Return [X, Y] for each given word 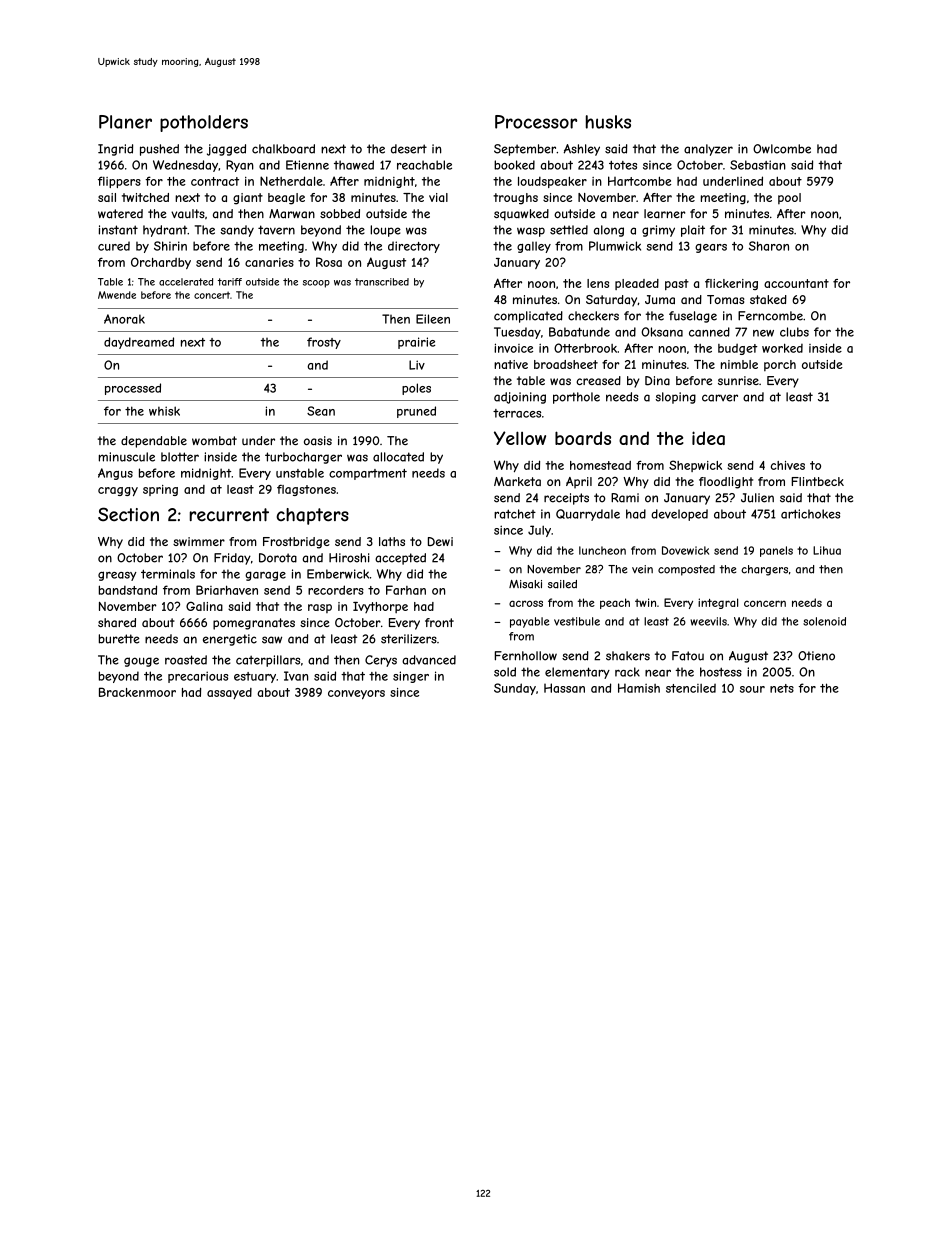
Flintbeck [817, 481]
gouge [141, 662]
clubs [794, 332]
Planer [125, 122]
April [579, 483]
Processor [536, 122]
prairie [416, 343]
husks [608, 122]
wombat [214, 441]
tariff [230, 282]
